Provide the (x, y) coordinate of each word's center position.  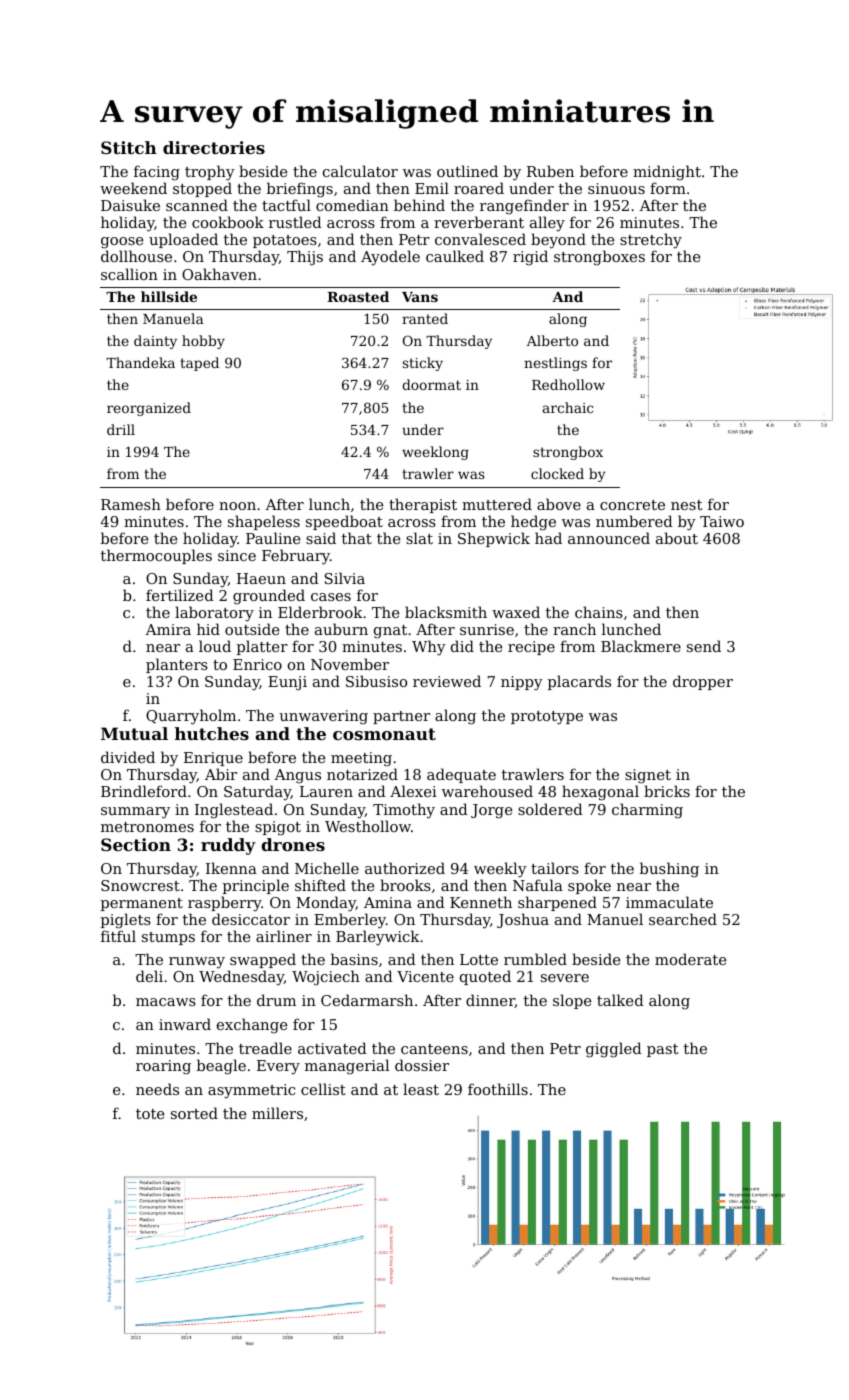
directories (214, 147)
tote (150, 1114)
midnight (667, 173)
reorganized (149, 409)
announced (609, 538)
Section (136, 844)
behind (419, 205)
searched (683, 919)
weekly (500, 870)
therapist (423, 505)
